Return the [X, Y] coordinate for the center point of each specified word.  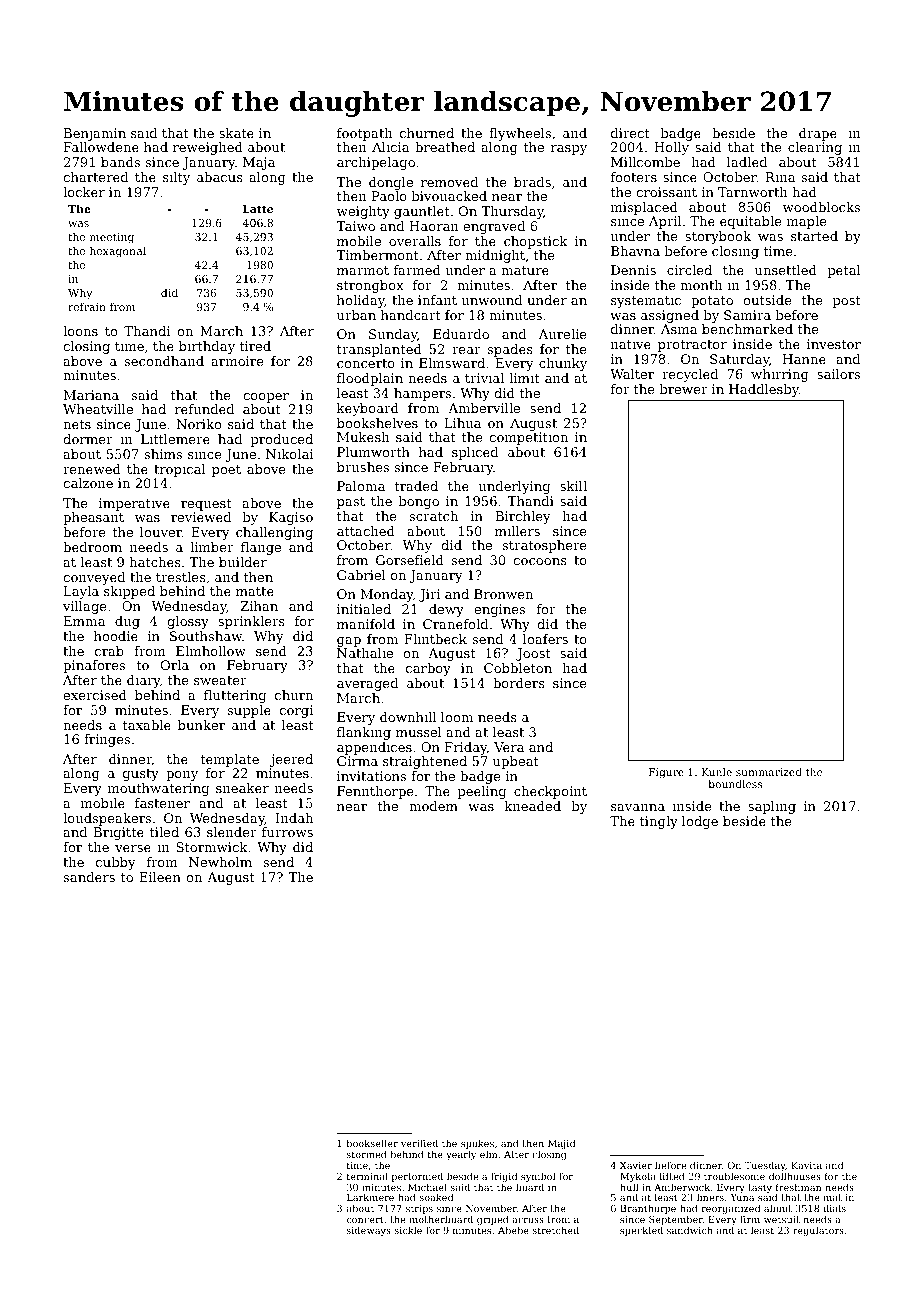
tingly [659, 822]
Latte [257, 209]
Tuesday [765, 1166]
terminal [367, 1176]
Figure [666, 773]
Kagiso [291, 518]
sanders [89, 877]
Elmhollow [211, 651]
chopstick [535, 242]
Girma [357, 761]
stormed [367, 1154]
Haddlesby [764, 390]
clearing [815, 148]
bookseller [372, 1143]
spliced [475, 453]
